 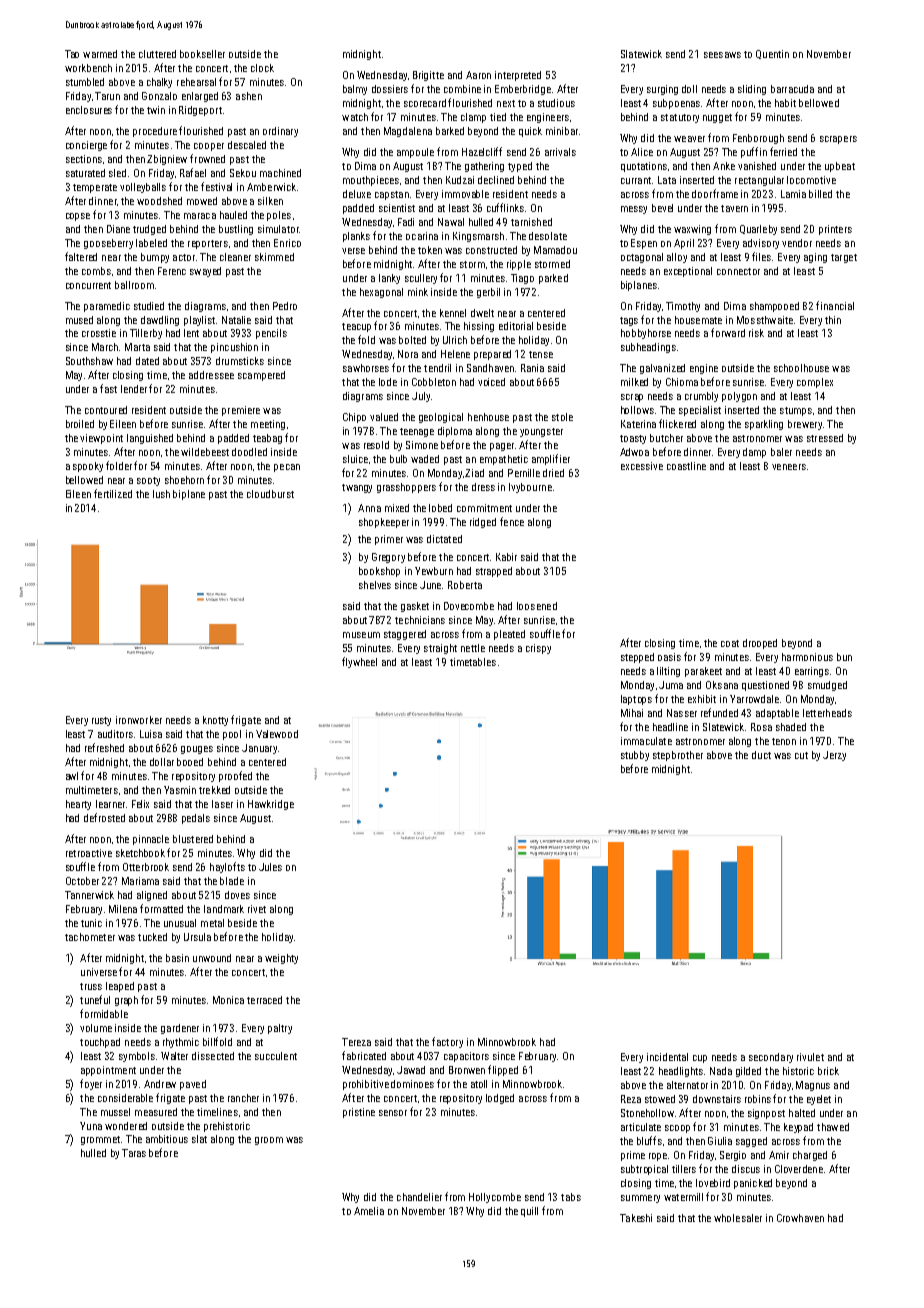 I want to click on Natalie, so click(x=236, y=320).
